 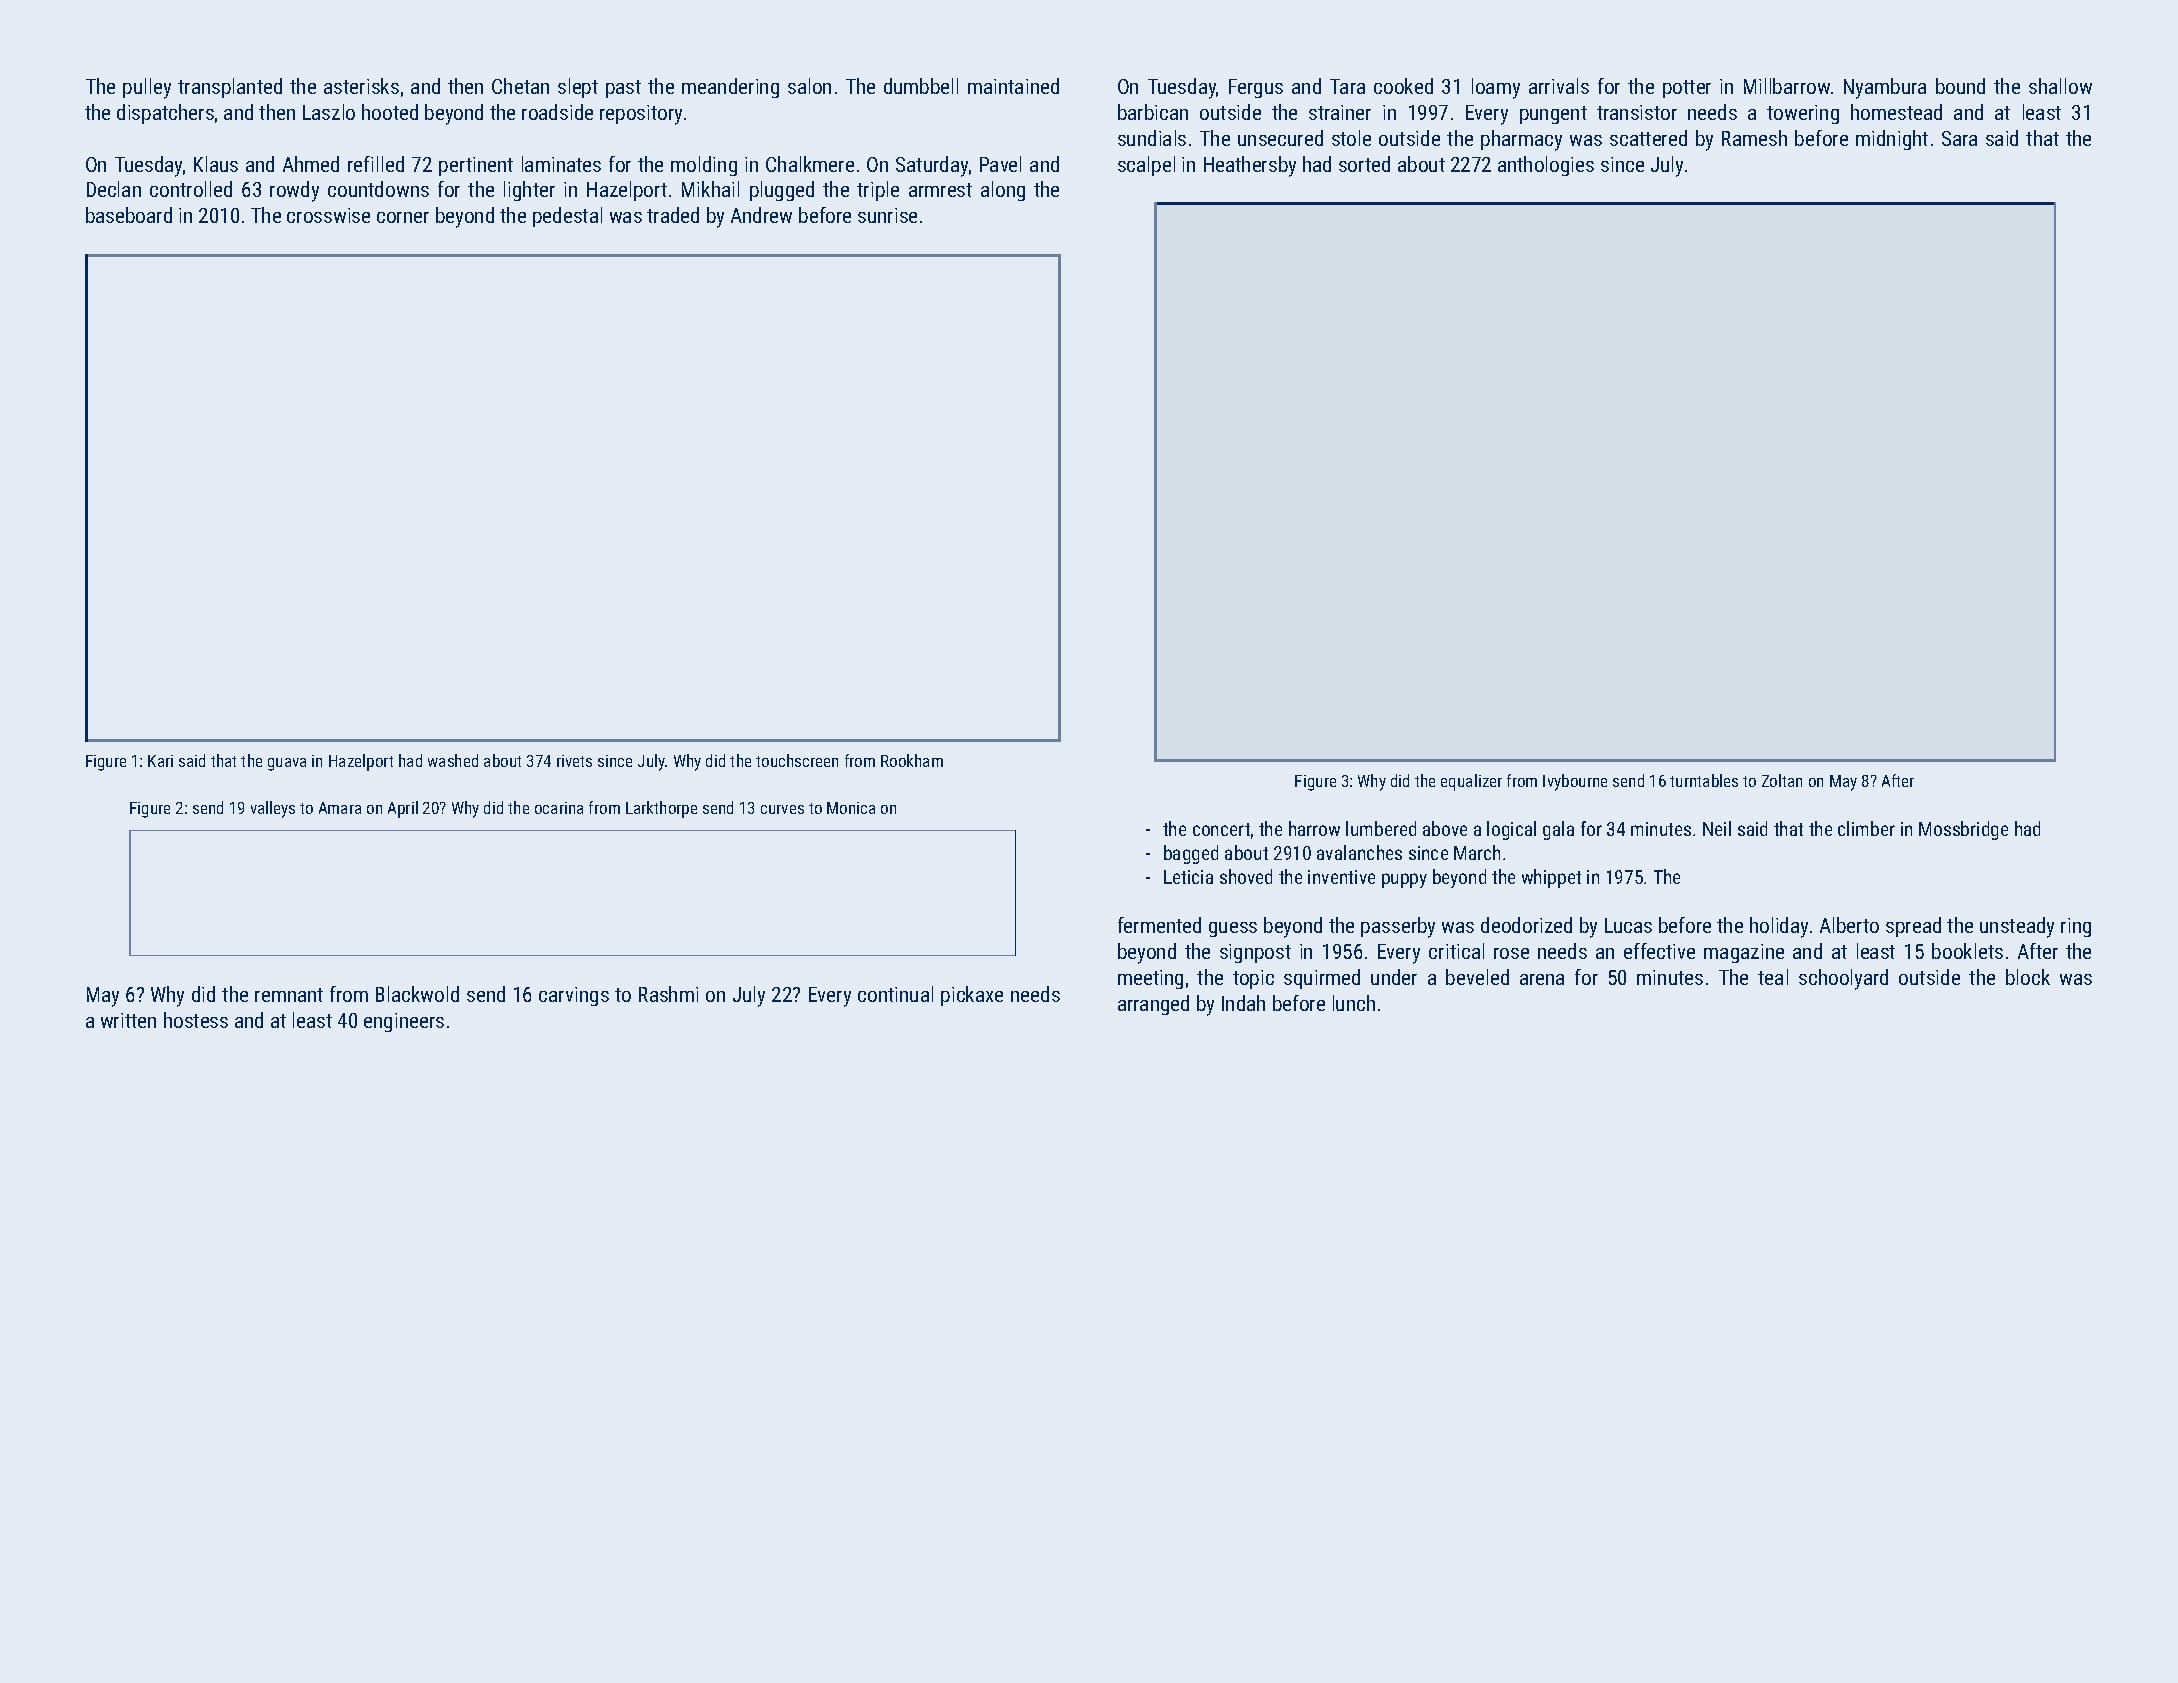 What do you see at coordinates (196, 1020) in the screenshot?
I see `hostess` at bounding box center [196, 1020].
